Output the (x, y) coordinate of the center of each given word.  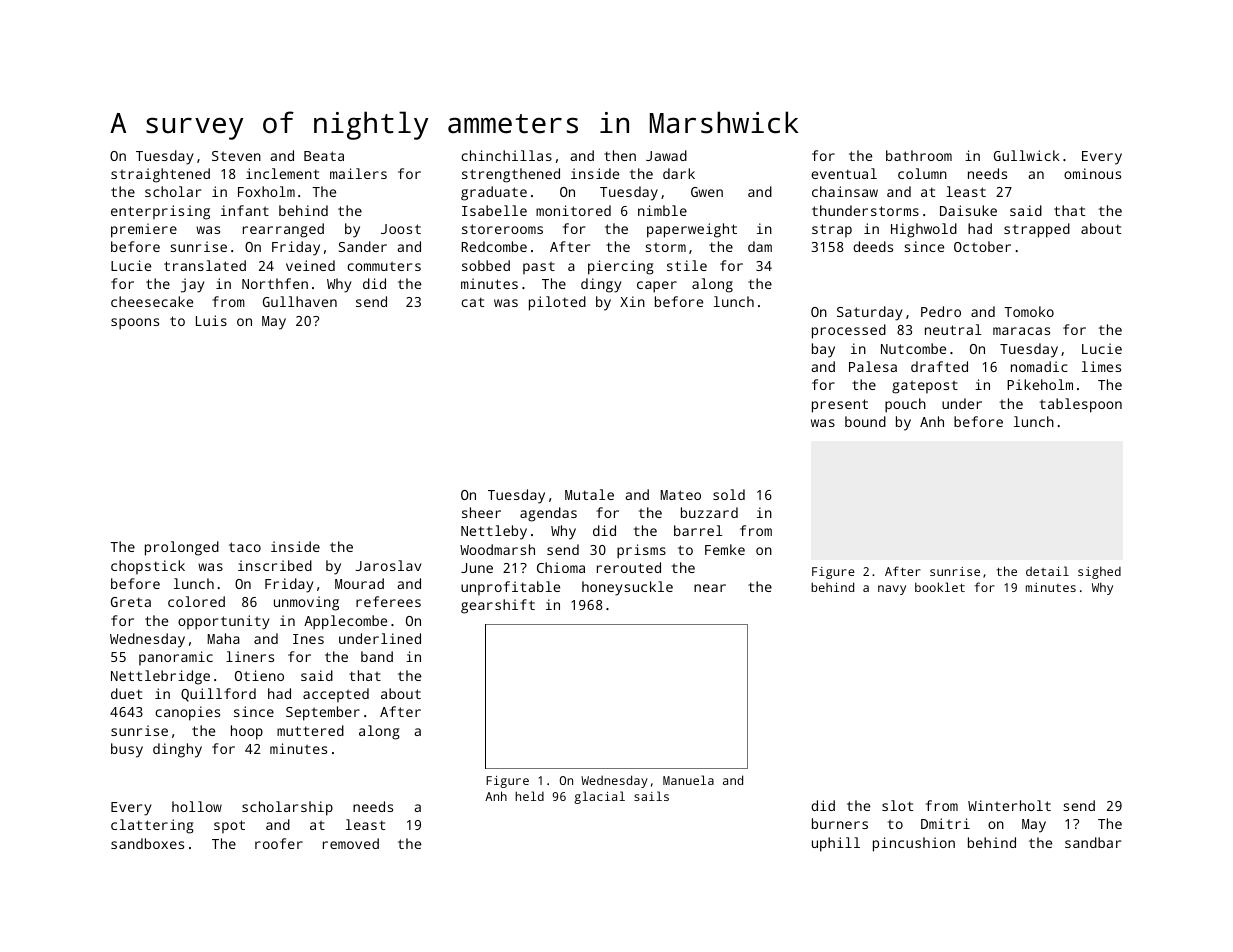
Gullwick (1027, 155)
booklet (940, 587)
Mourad (359, 583)
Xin (632, 301)
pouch (905, 405)
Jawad (666, 155)
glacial (599, 797)
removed (351, 843)
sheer (481, 512)
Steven (236, 156)
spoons (135, 324)
